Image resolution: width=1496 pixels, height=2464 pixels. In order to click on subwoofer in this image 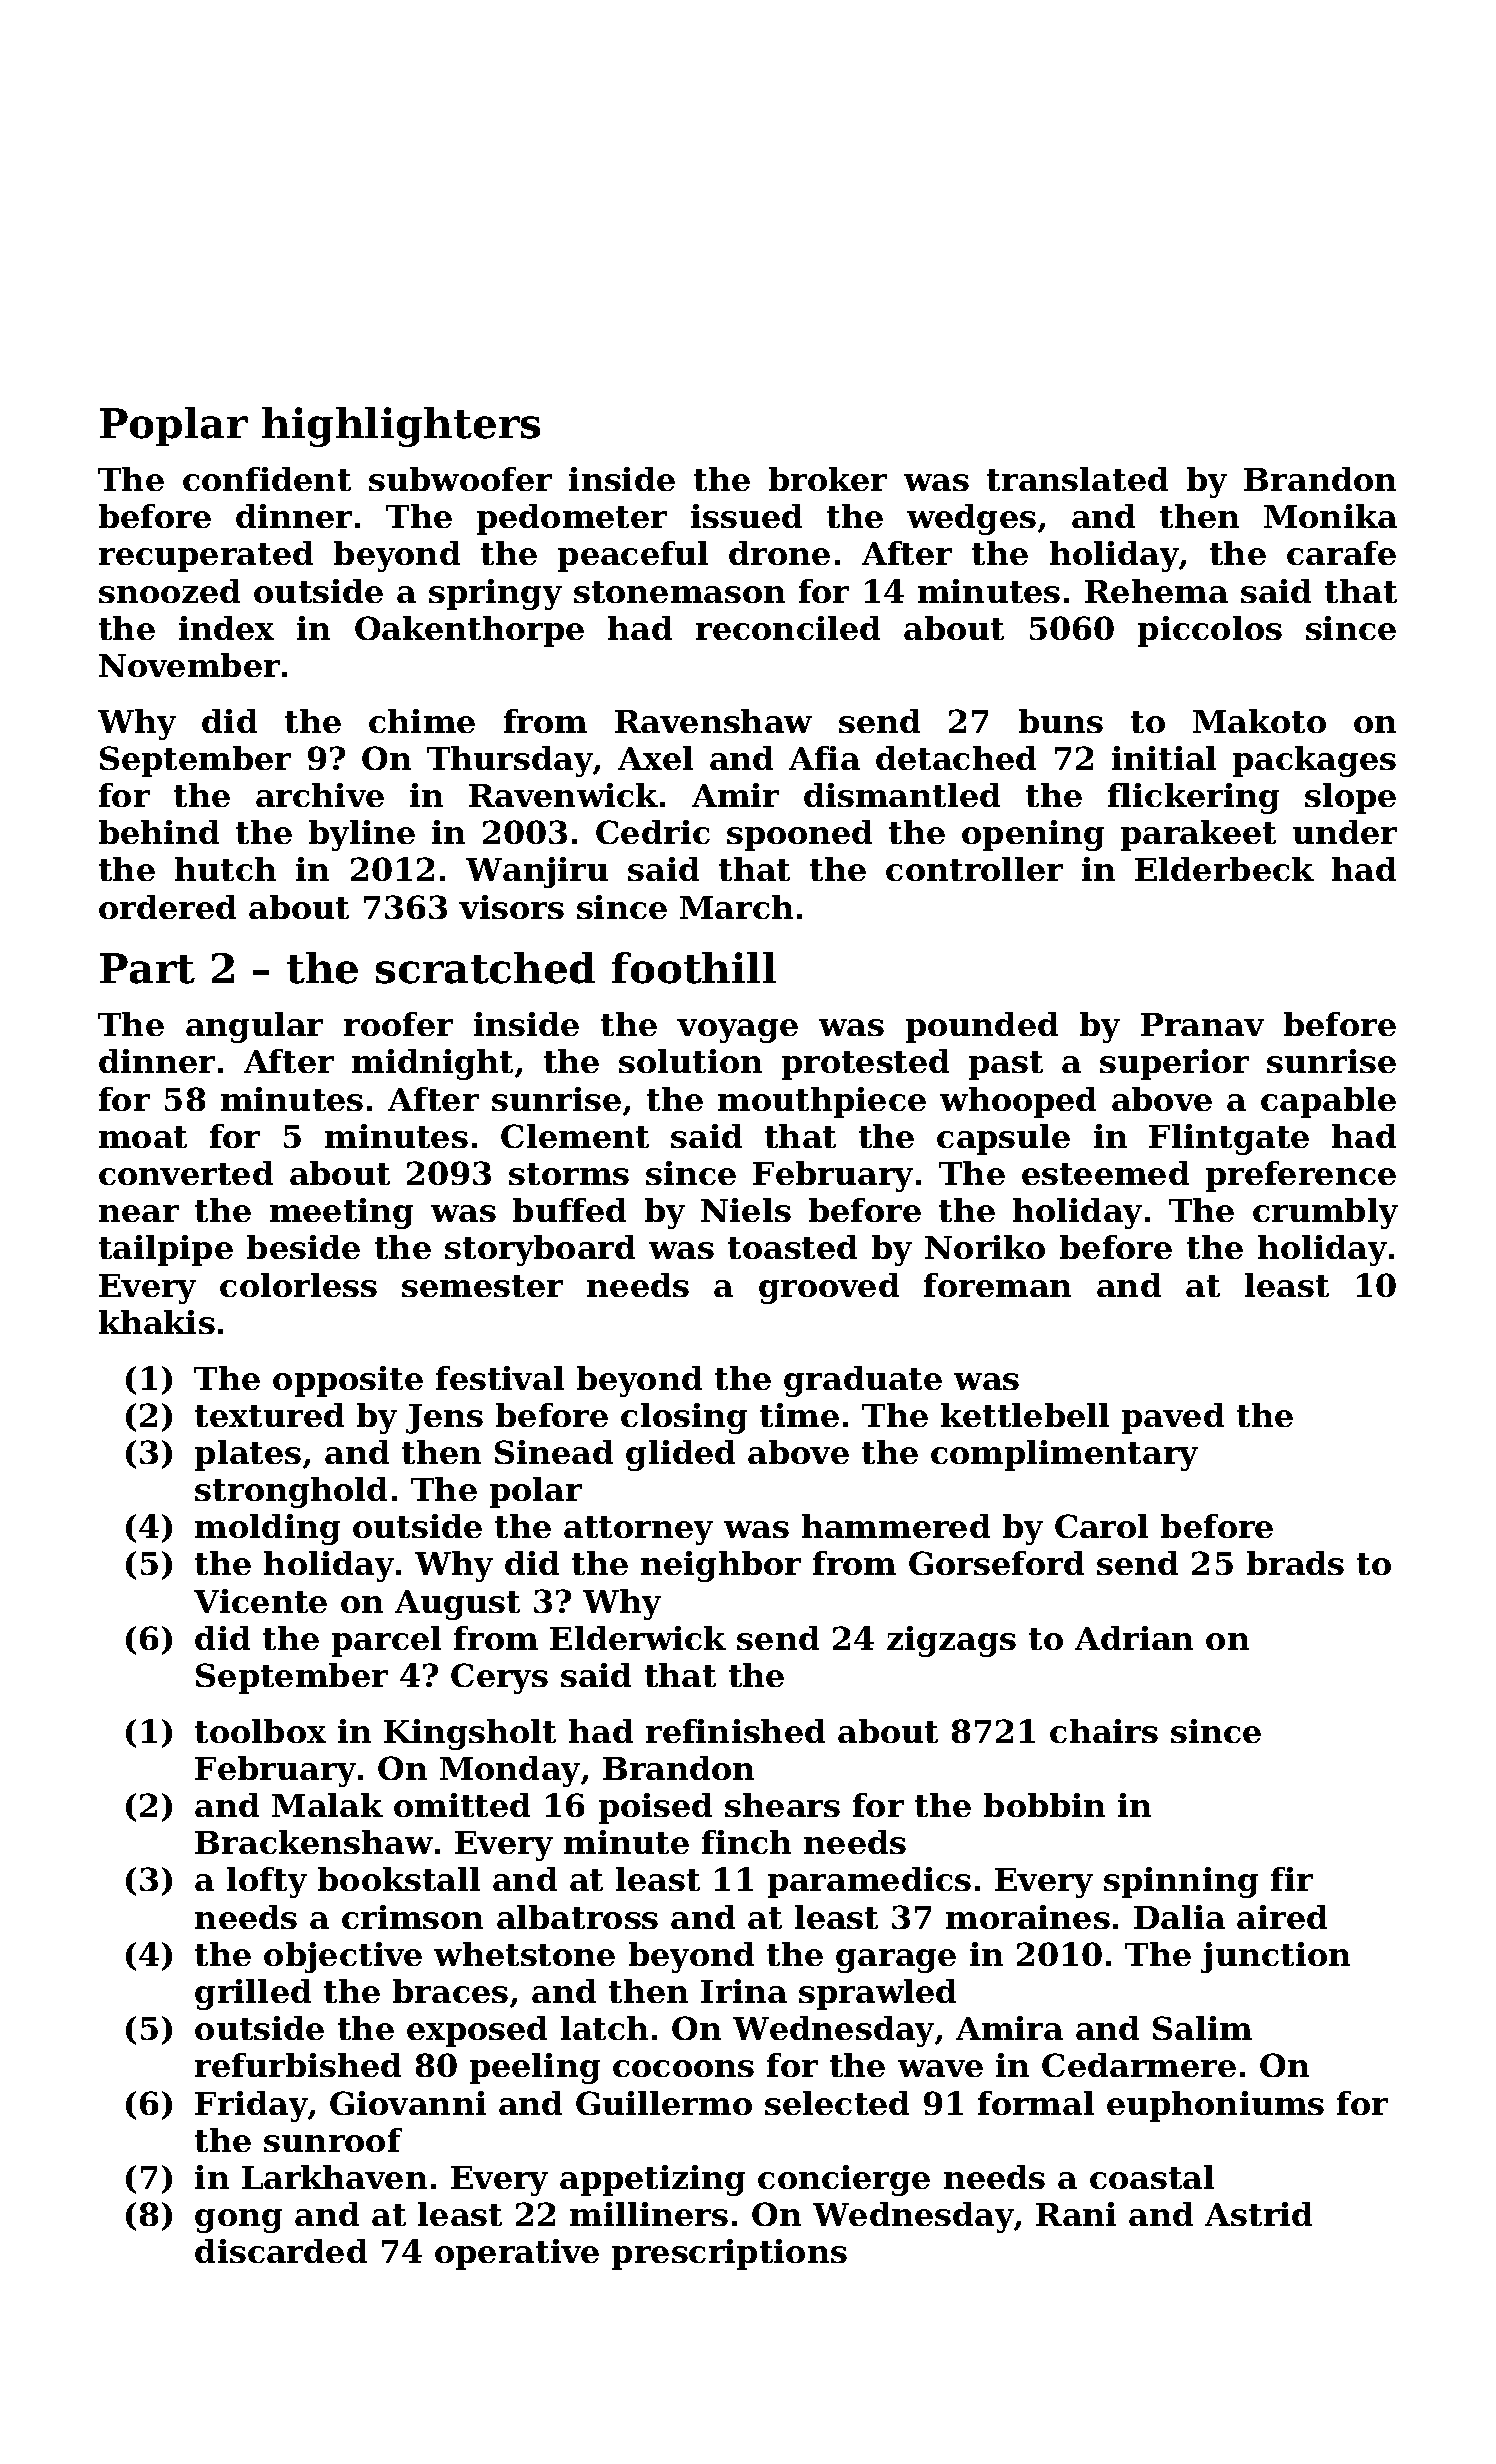, I will do `click(460, 479)`.
